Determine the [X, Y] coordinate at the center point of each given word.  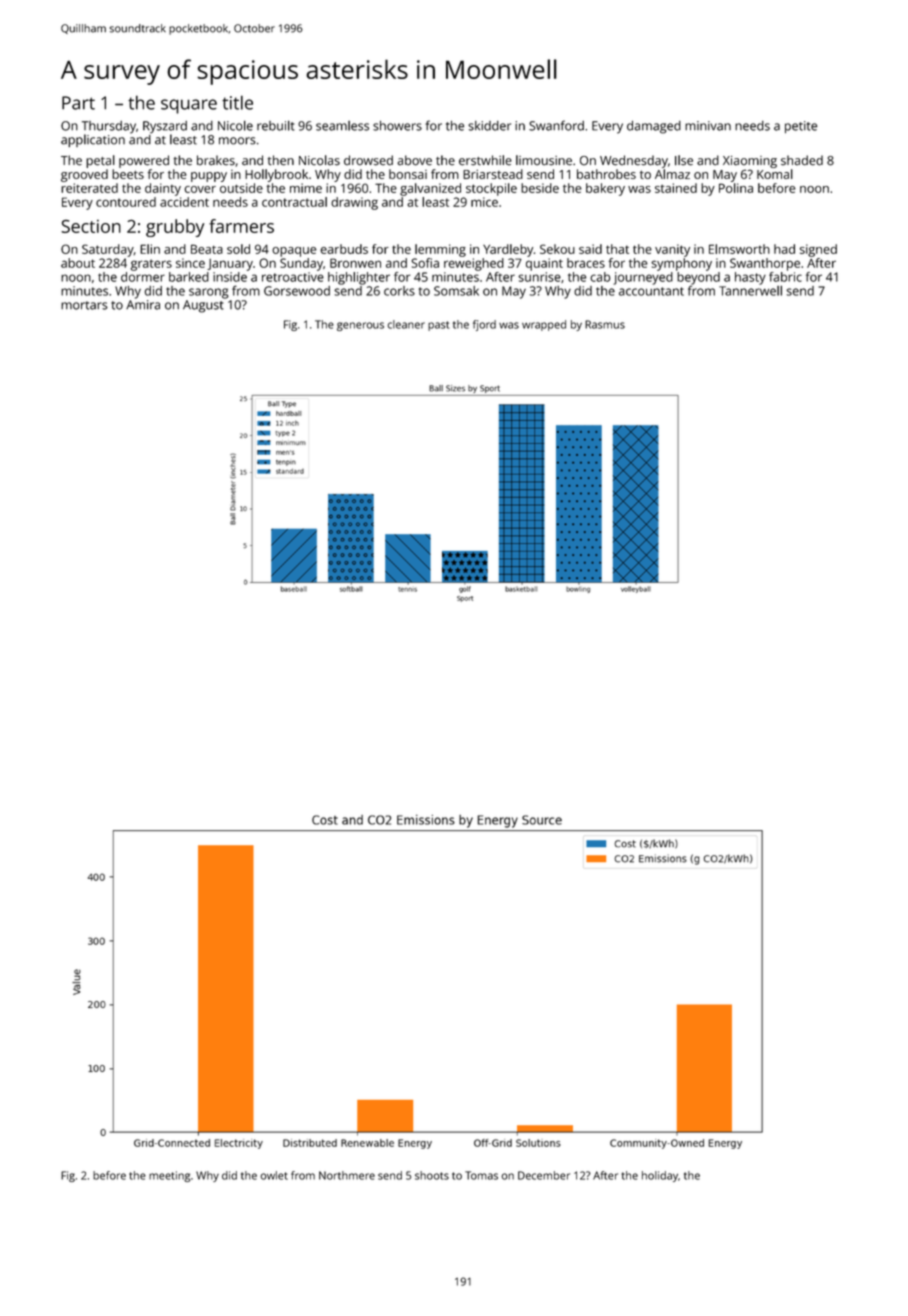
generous [360, 326]
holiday [660, 1176]
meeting [169, 1176]
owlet [274, 1175]
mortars [84, 305]
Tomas [481, 1175]
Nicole [235, 125]
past [439, 326]
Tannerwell [750, 290]
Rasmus [605, 324]
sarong [209, 293]
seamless [342, 126]
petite [801, 127]
